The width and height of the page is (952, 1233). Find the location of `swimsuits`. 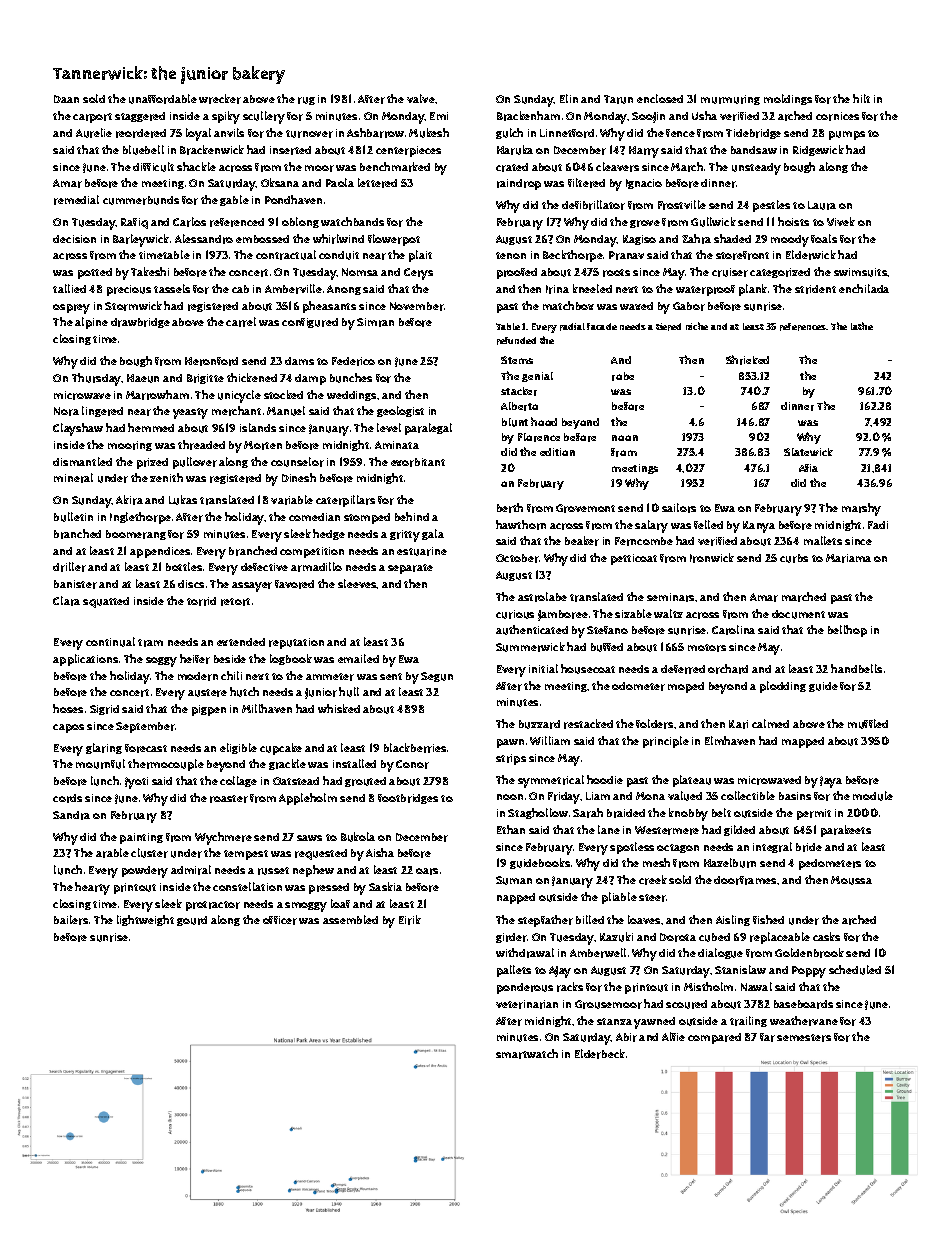

swimsuits is located at coordinates (861, 272).
